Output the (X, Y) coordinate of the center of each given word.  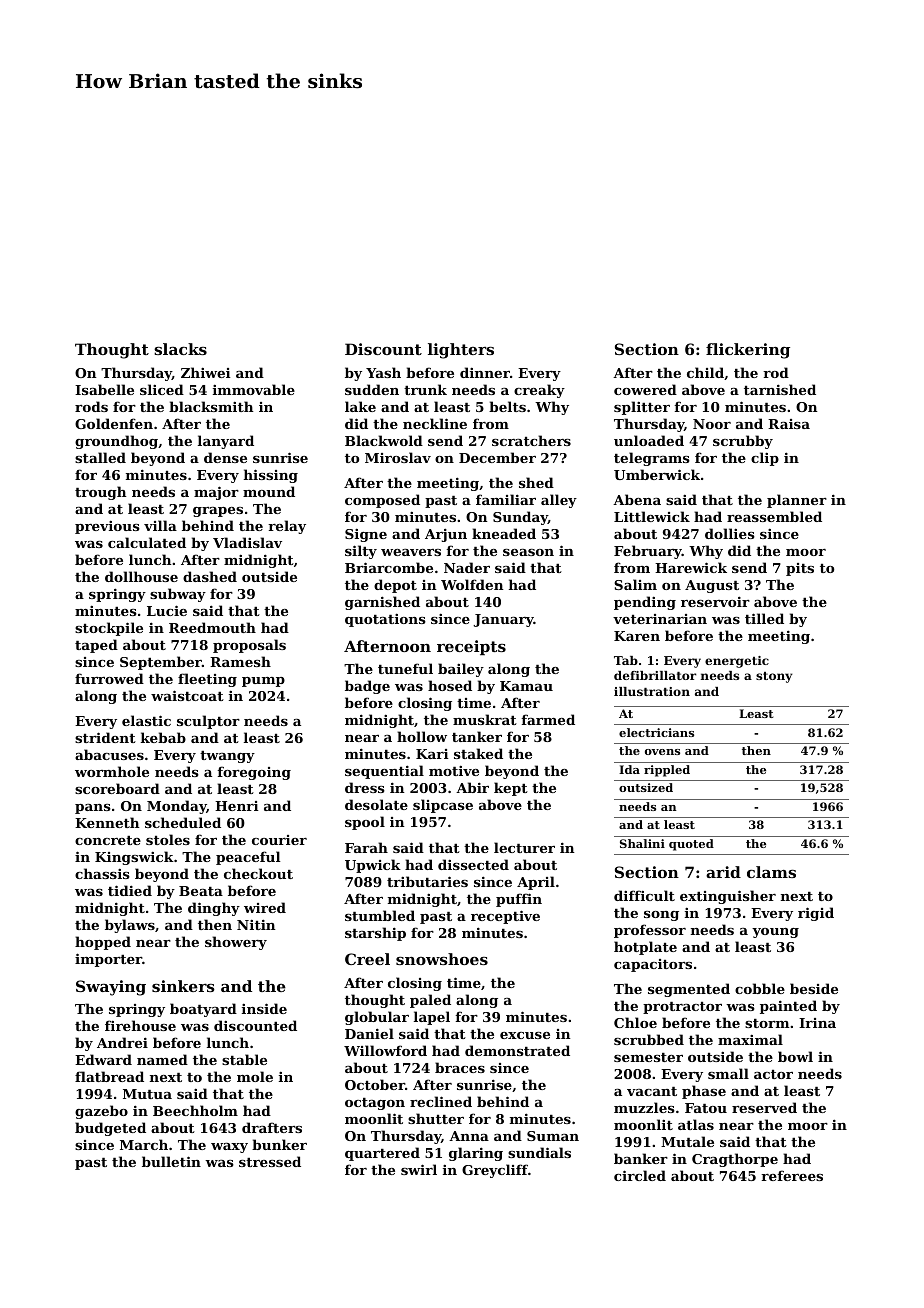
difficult (644, 895)
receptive (505, 917)
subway (178, 595)
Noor (712, 424)
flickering (748, 351)
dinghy (214, 909)
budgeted (110, 1129)
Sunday (520, 518)
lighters (461, 351)
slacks (180, 349)
